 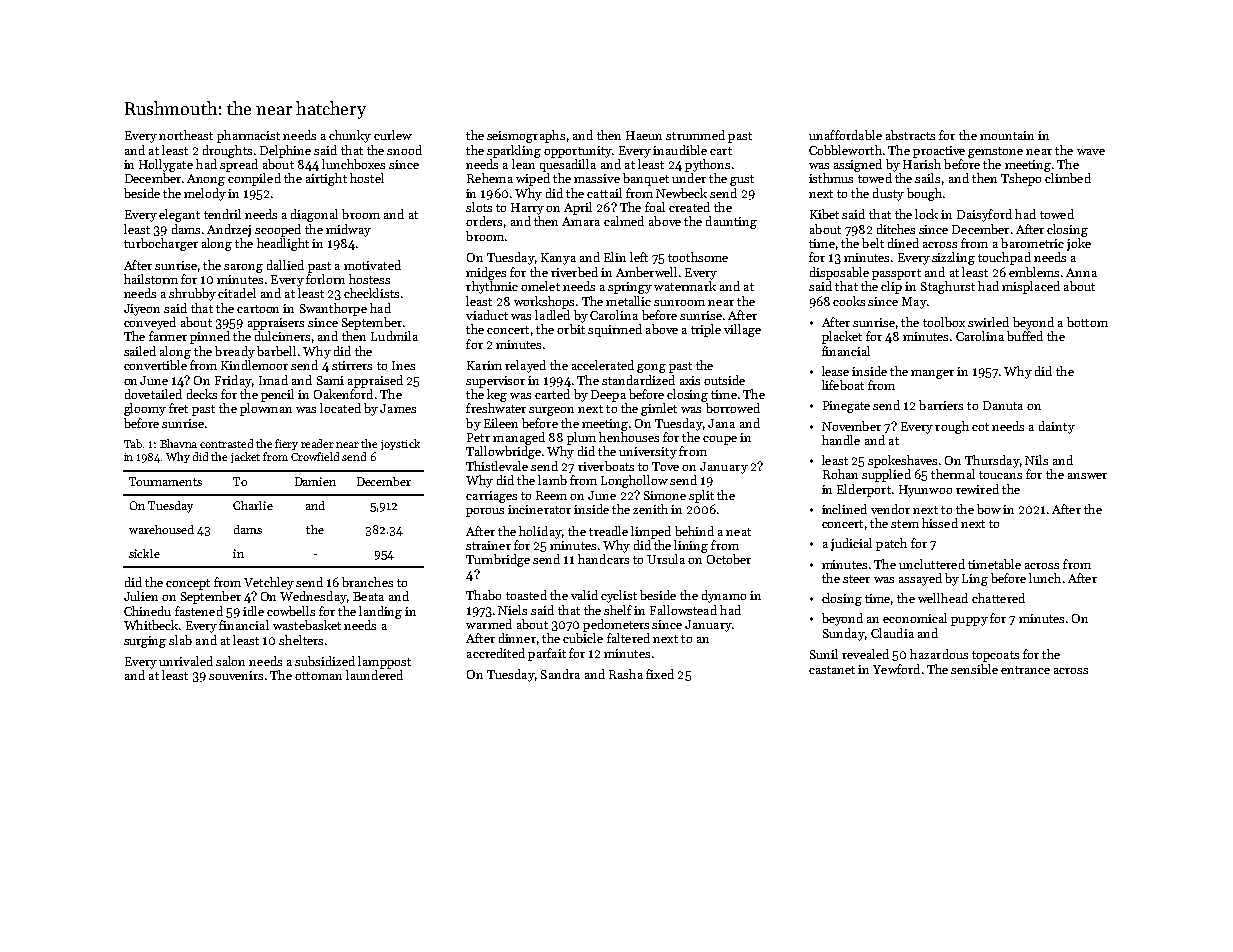 What do you see at coordinates (660, 674) in the image?
I see `fixed` at bounding box center [660, 674].
